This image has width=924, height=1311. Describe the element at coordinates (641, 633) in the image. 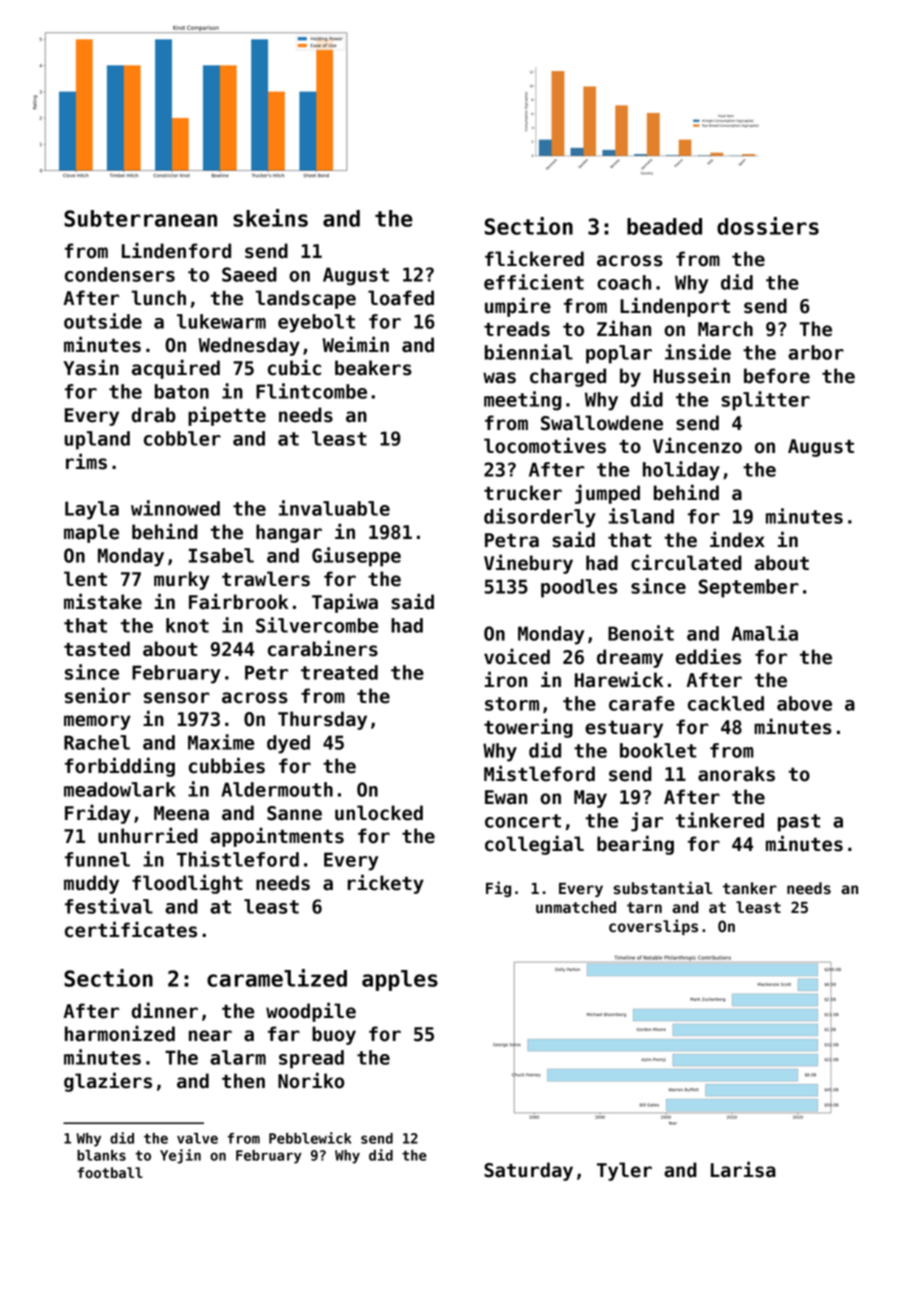

I see `Benoit` at that location.
